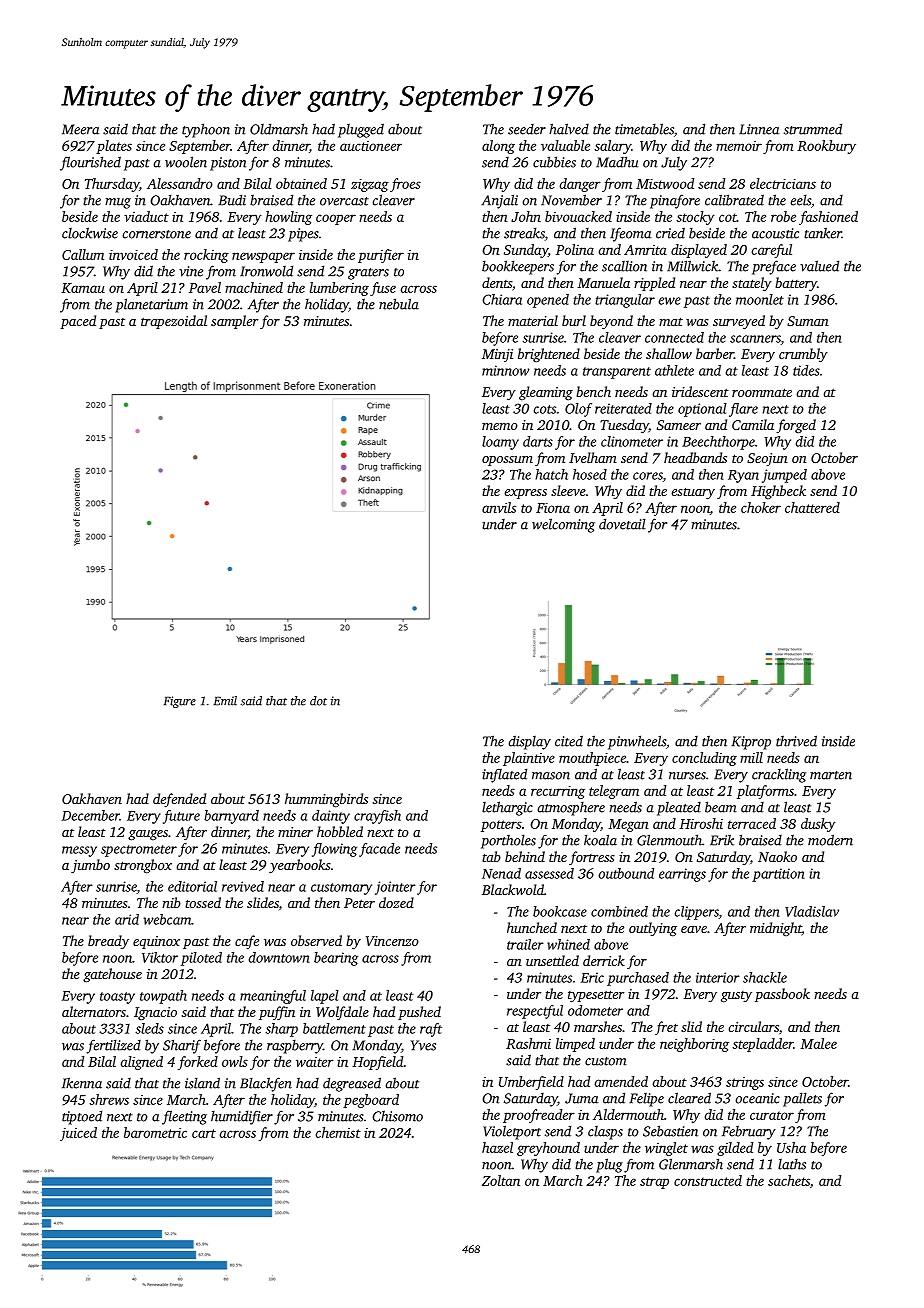 The height and width of the document is (1308, 924). I want to click on sleeve, so click(568, 490).
